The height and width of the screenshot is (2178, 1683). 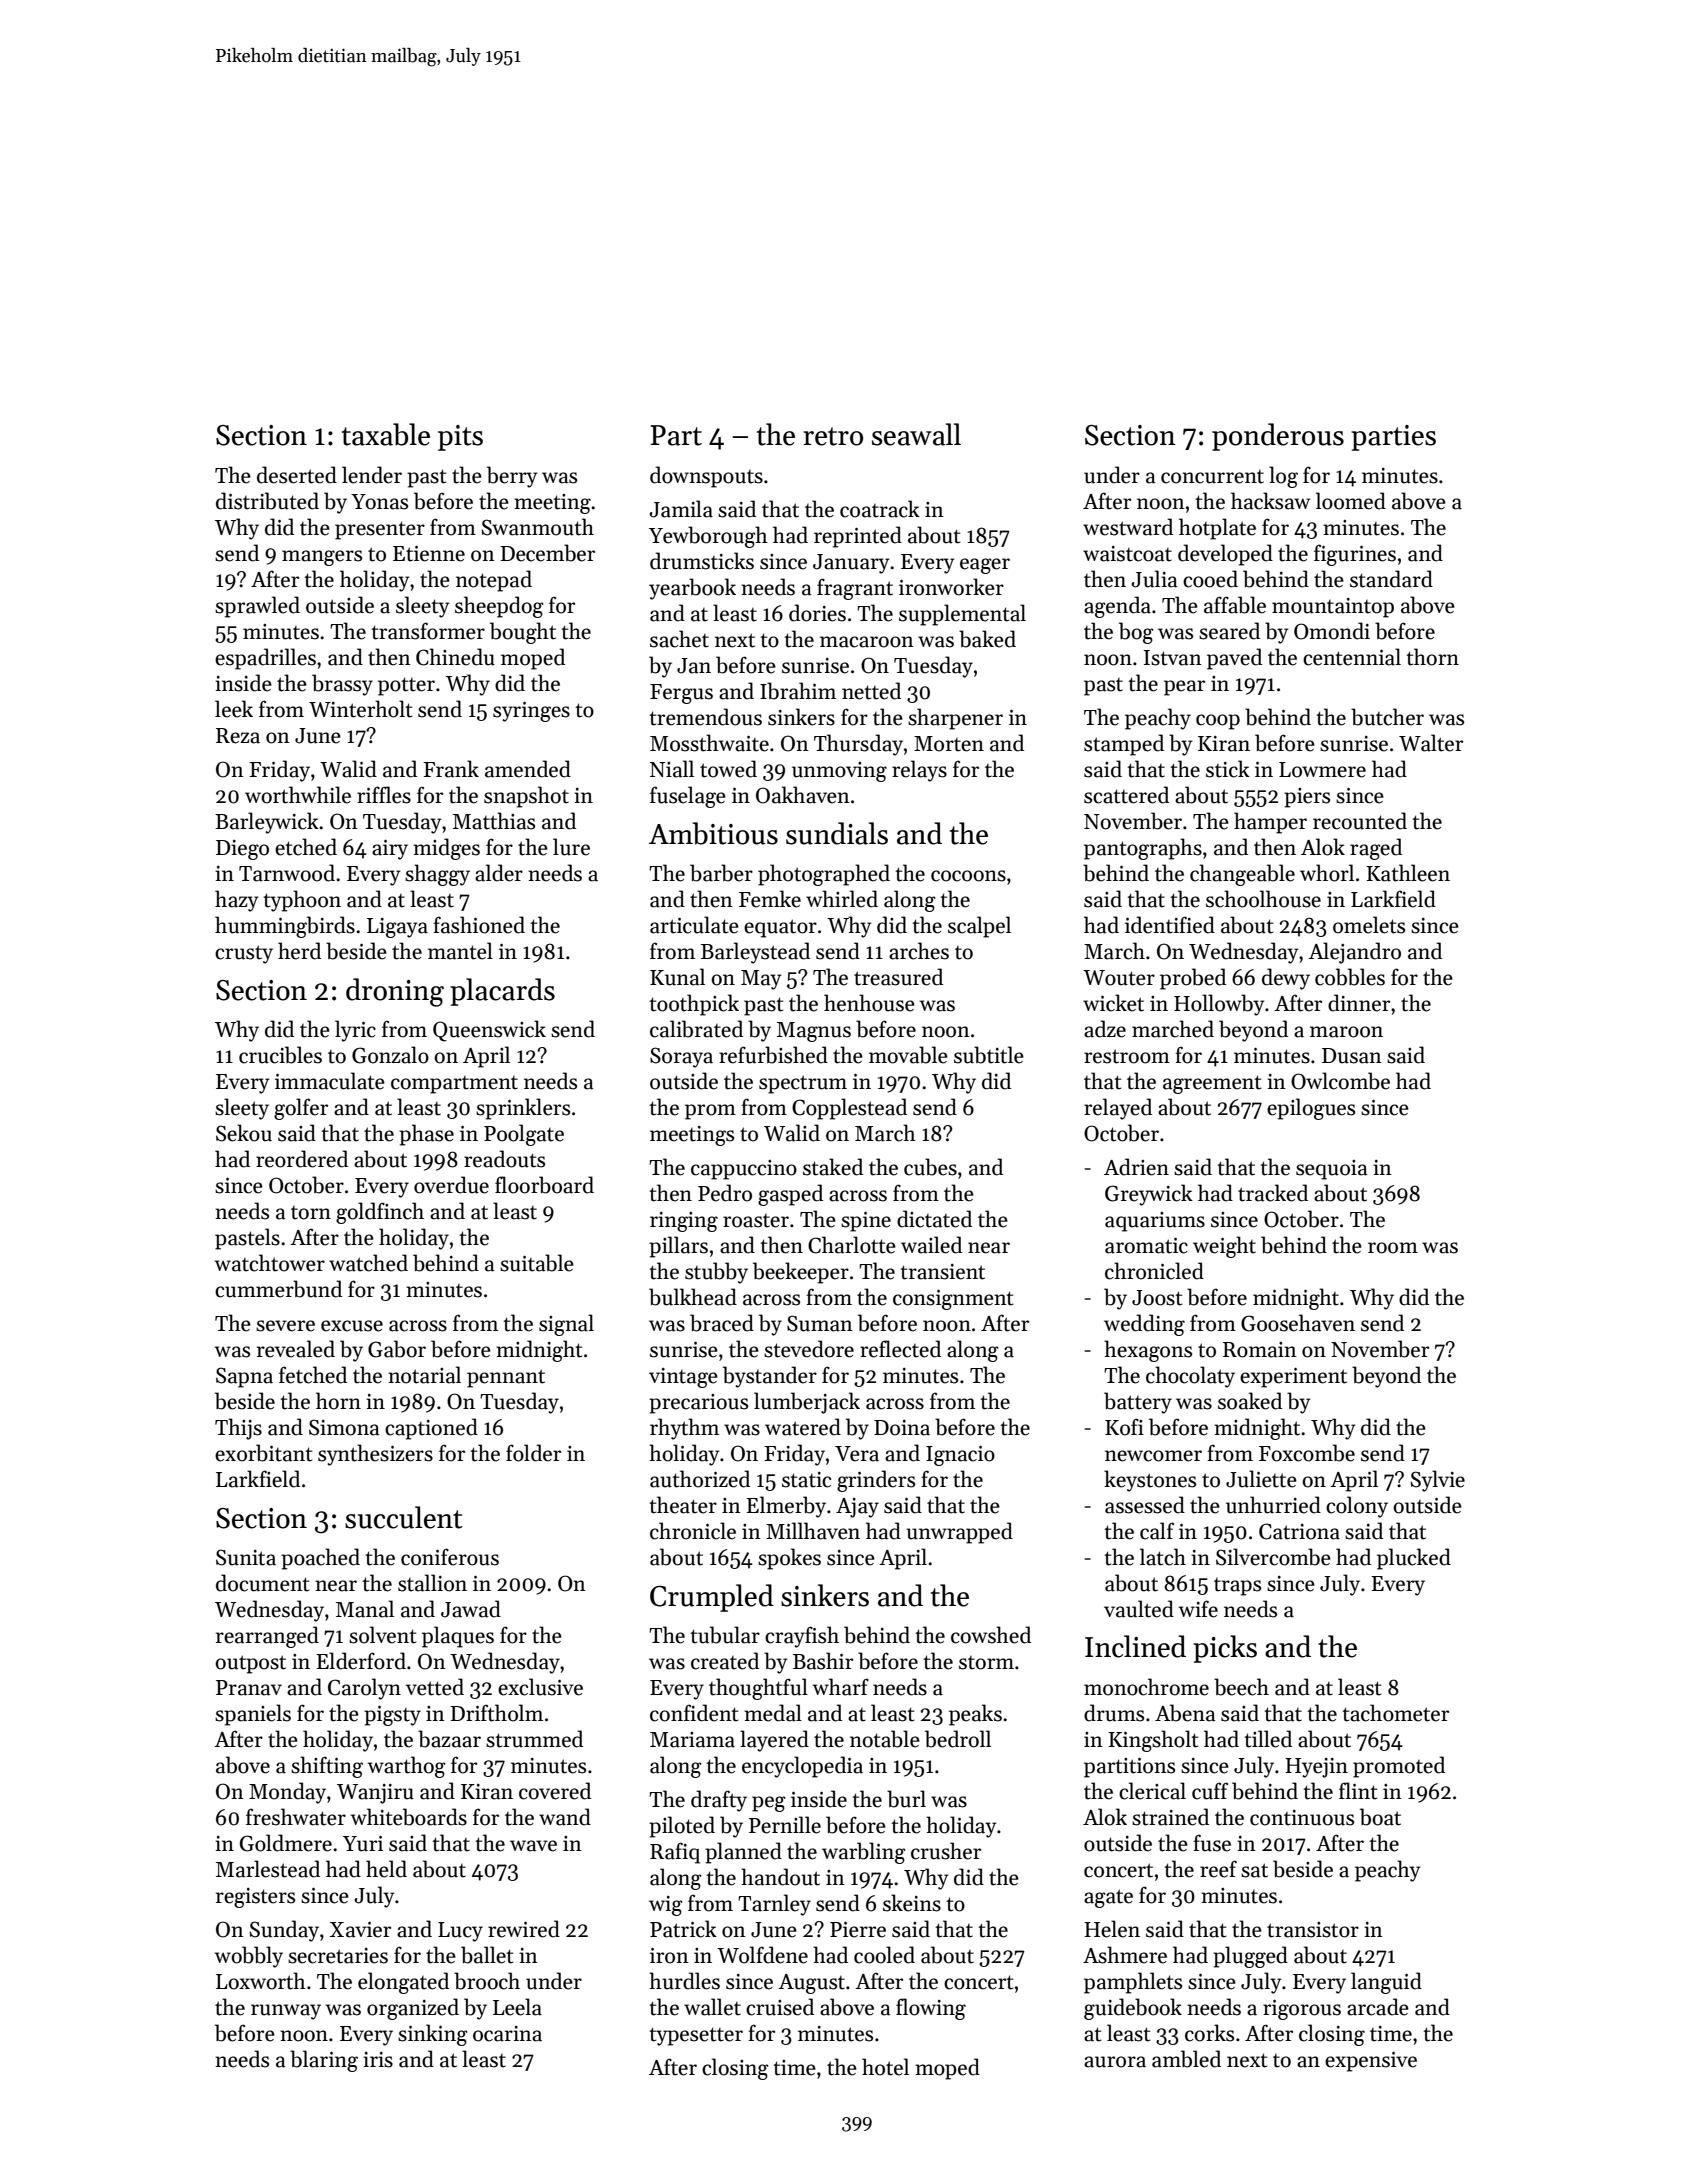 What do you see at coordinates (428, 631) in the screenshot?
I see `transformer` at bounding box center [428, 631].
